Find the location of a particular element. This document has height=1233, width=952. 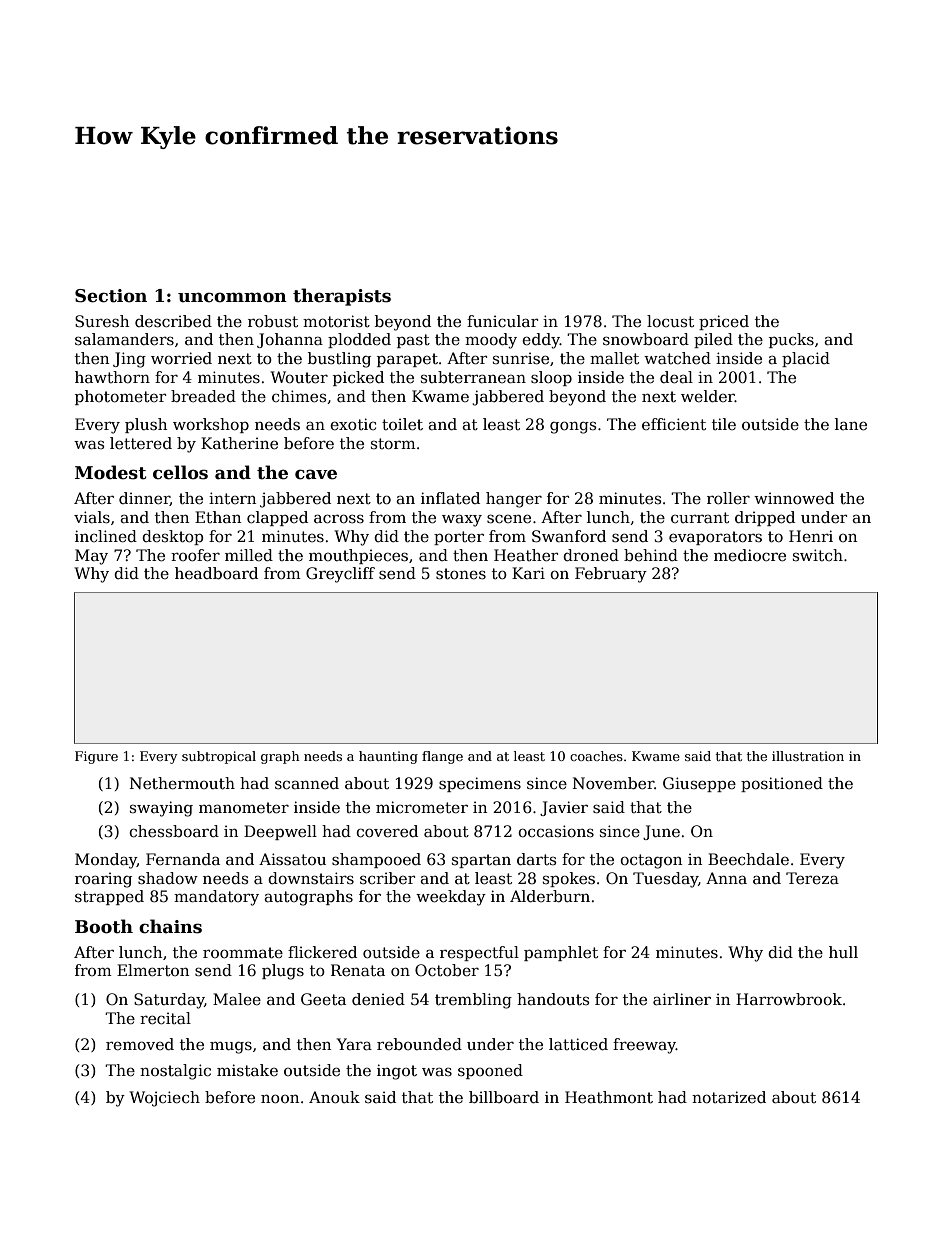

bustling is located at coordinates (339, 360).
